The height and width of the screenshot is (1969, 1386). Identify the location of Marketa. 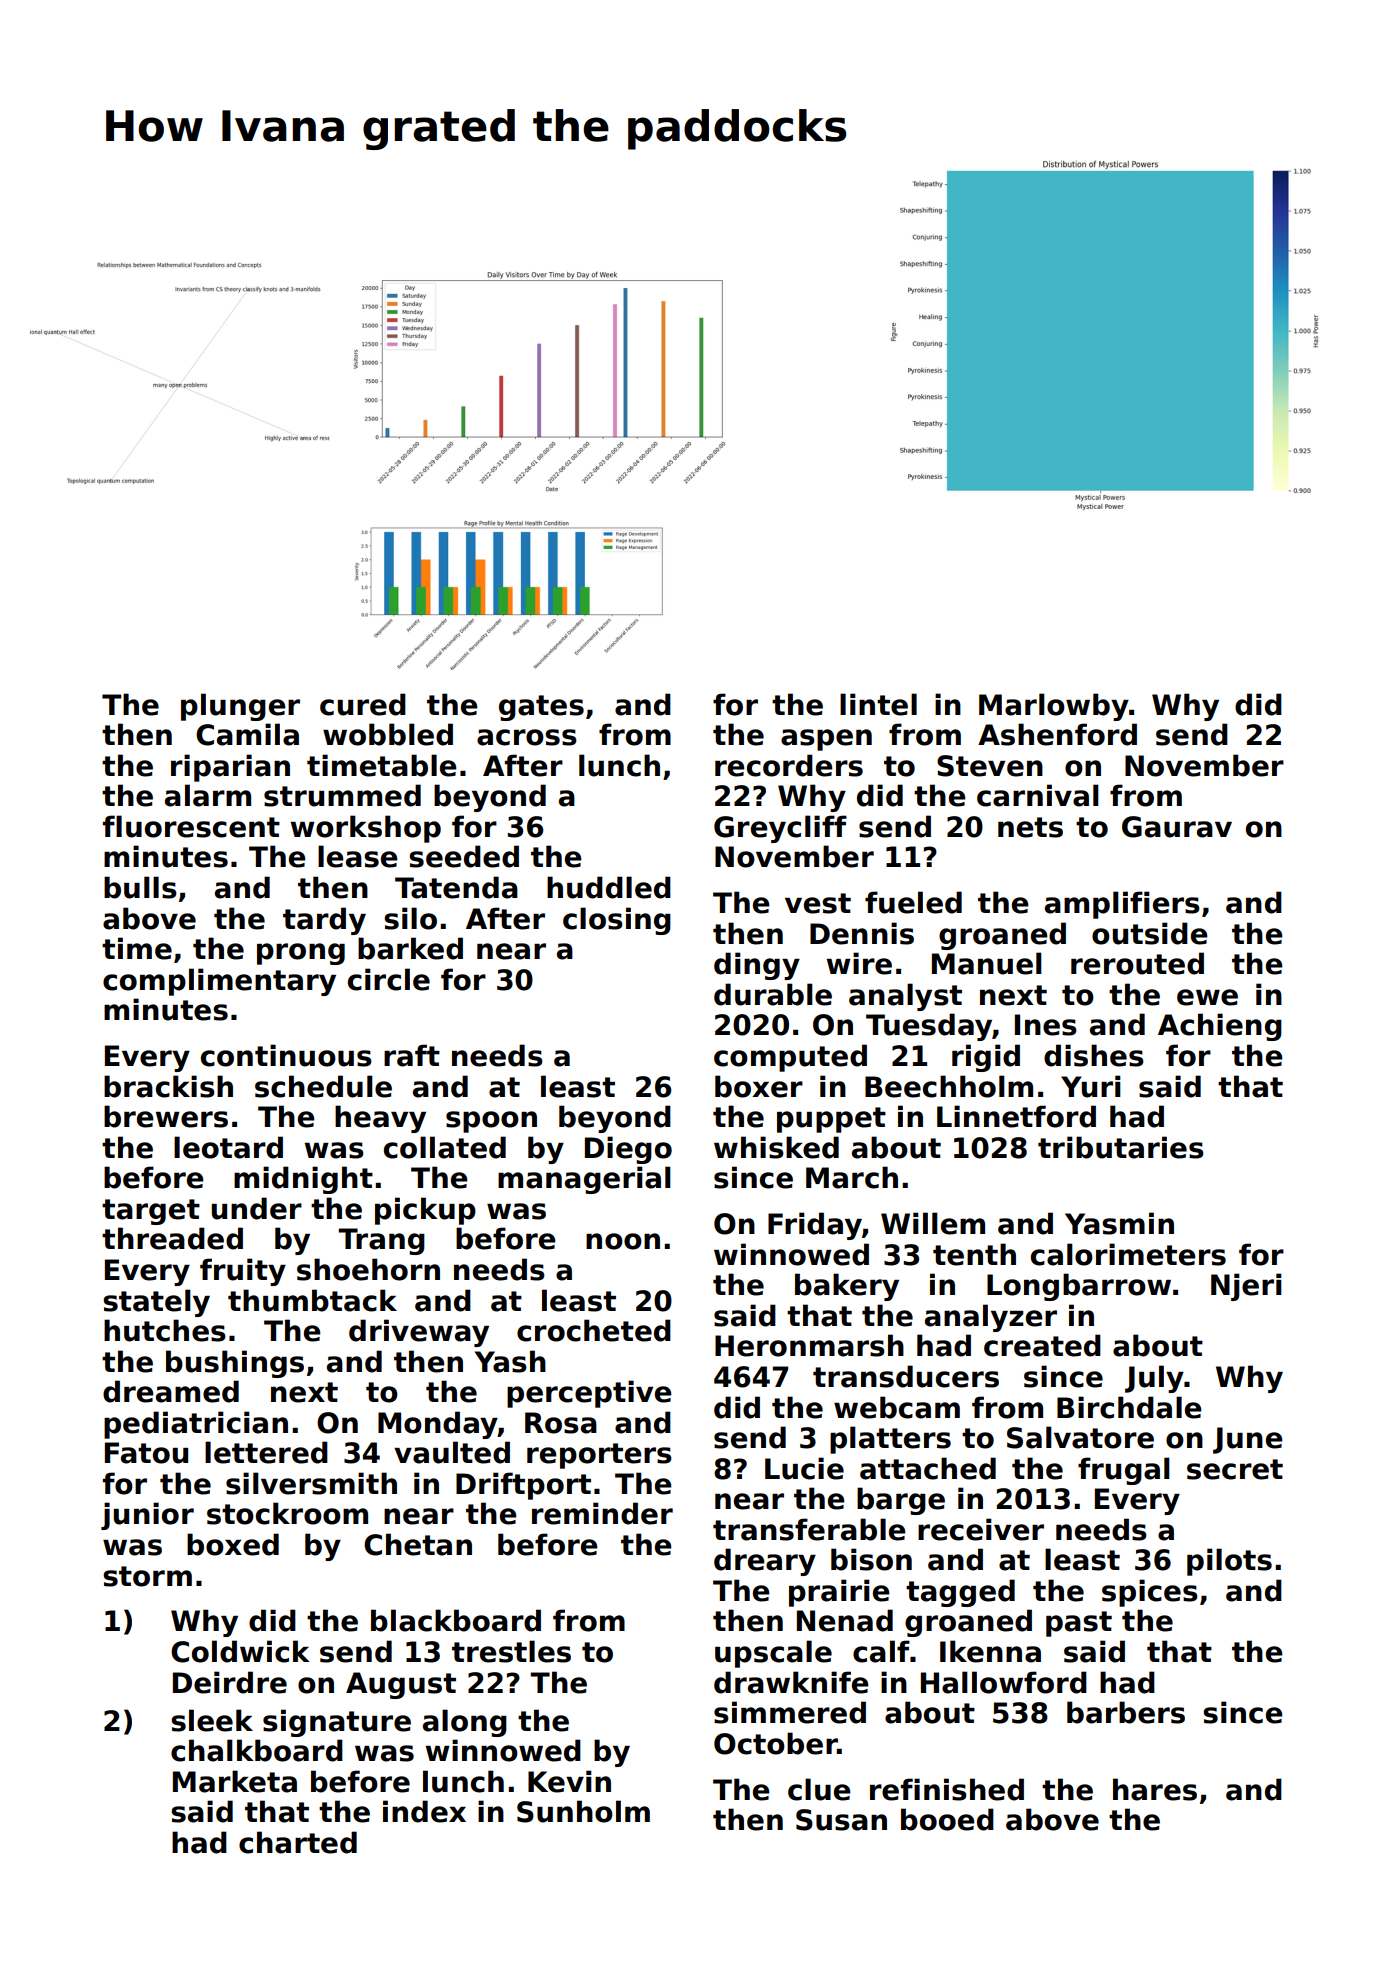
(235, 1781).
